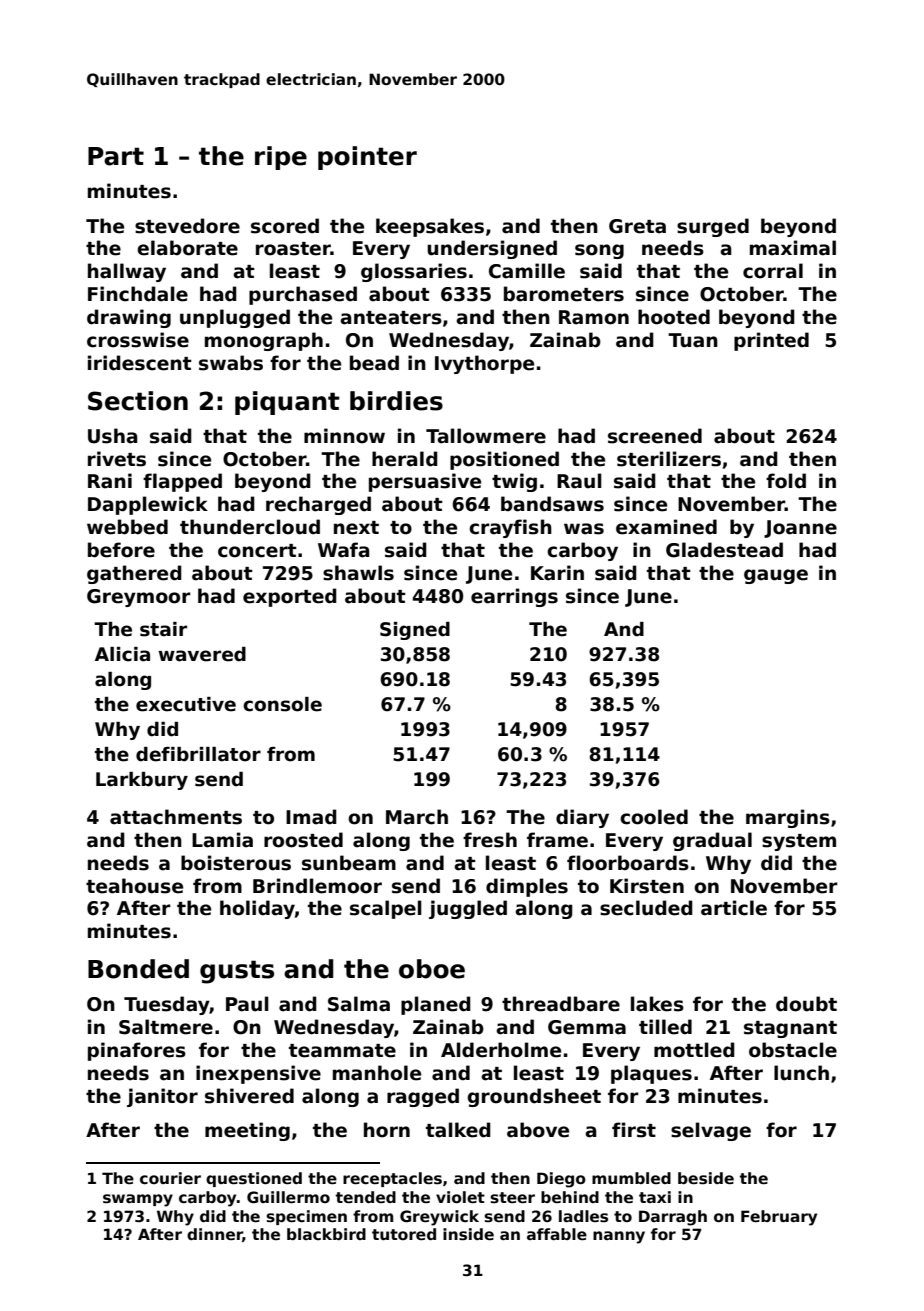 This document has width=924, height=1311. Describe the element at coordinates (257, 551) in the document. I see `concert` at that location.
